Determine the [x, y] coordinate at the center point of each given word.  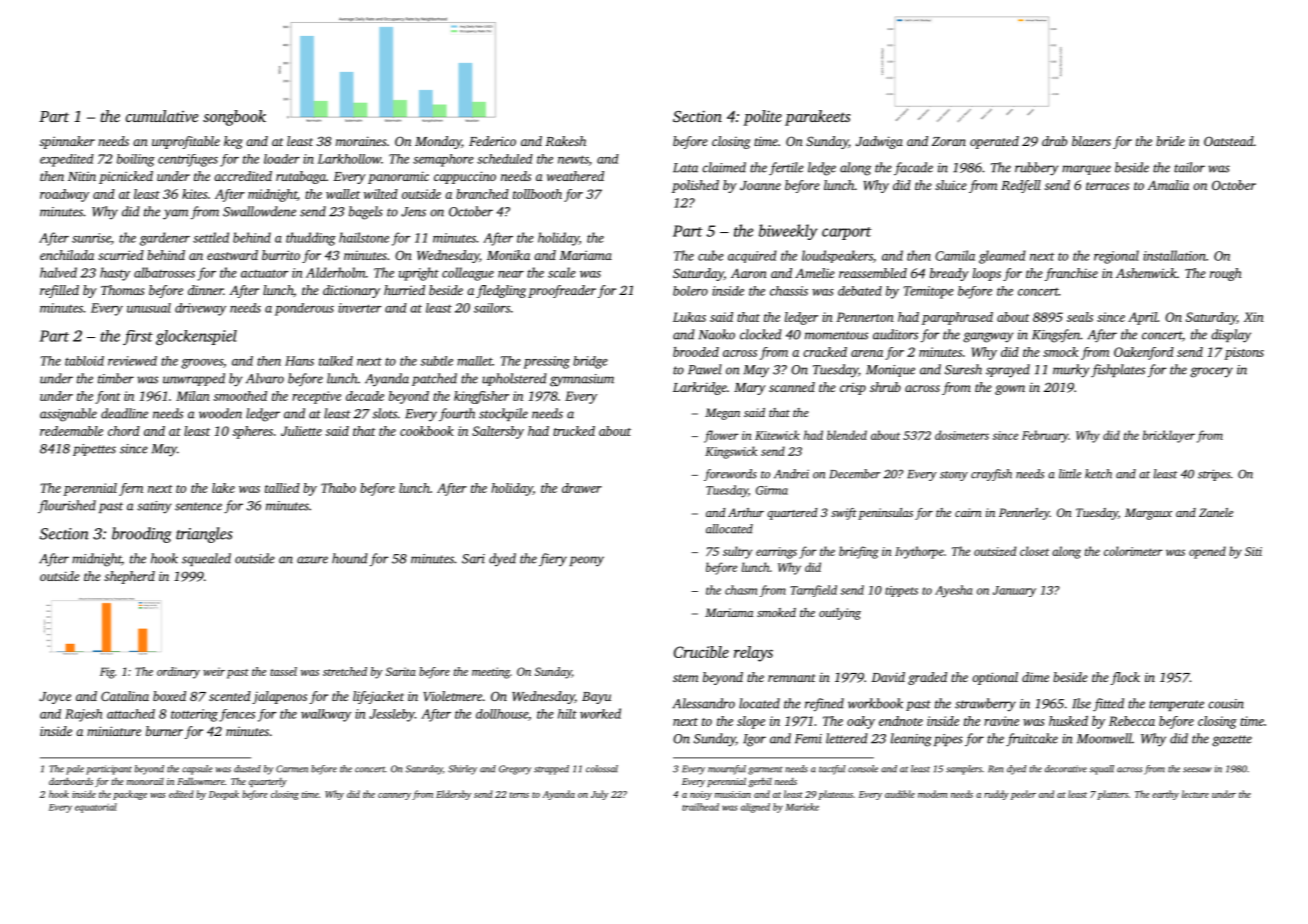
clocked [761, 334]
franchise [1071, 274]
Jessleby [392, 715]
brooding [142, 535]
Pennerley [1024, 514]
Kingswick [731, 452]
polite [762, 118]
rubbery [1037, 169]
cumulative [162, 116]
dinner [205, 290]
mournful [727, 770]
